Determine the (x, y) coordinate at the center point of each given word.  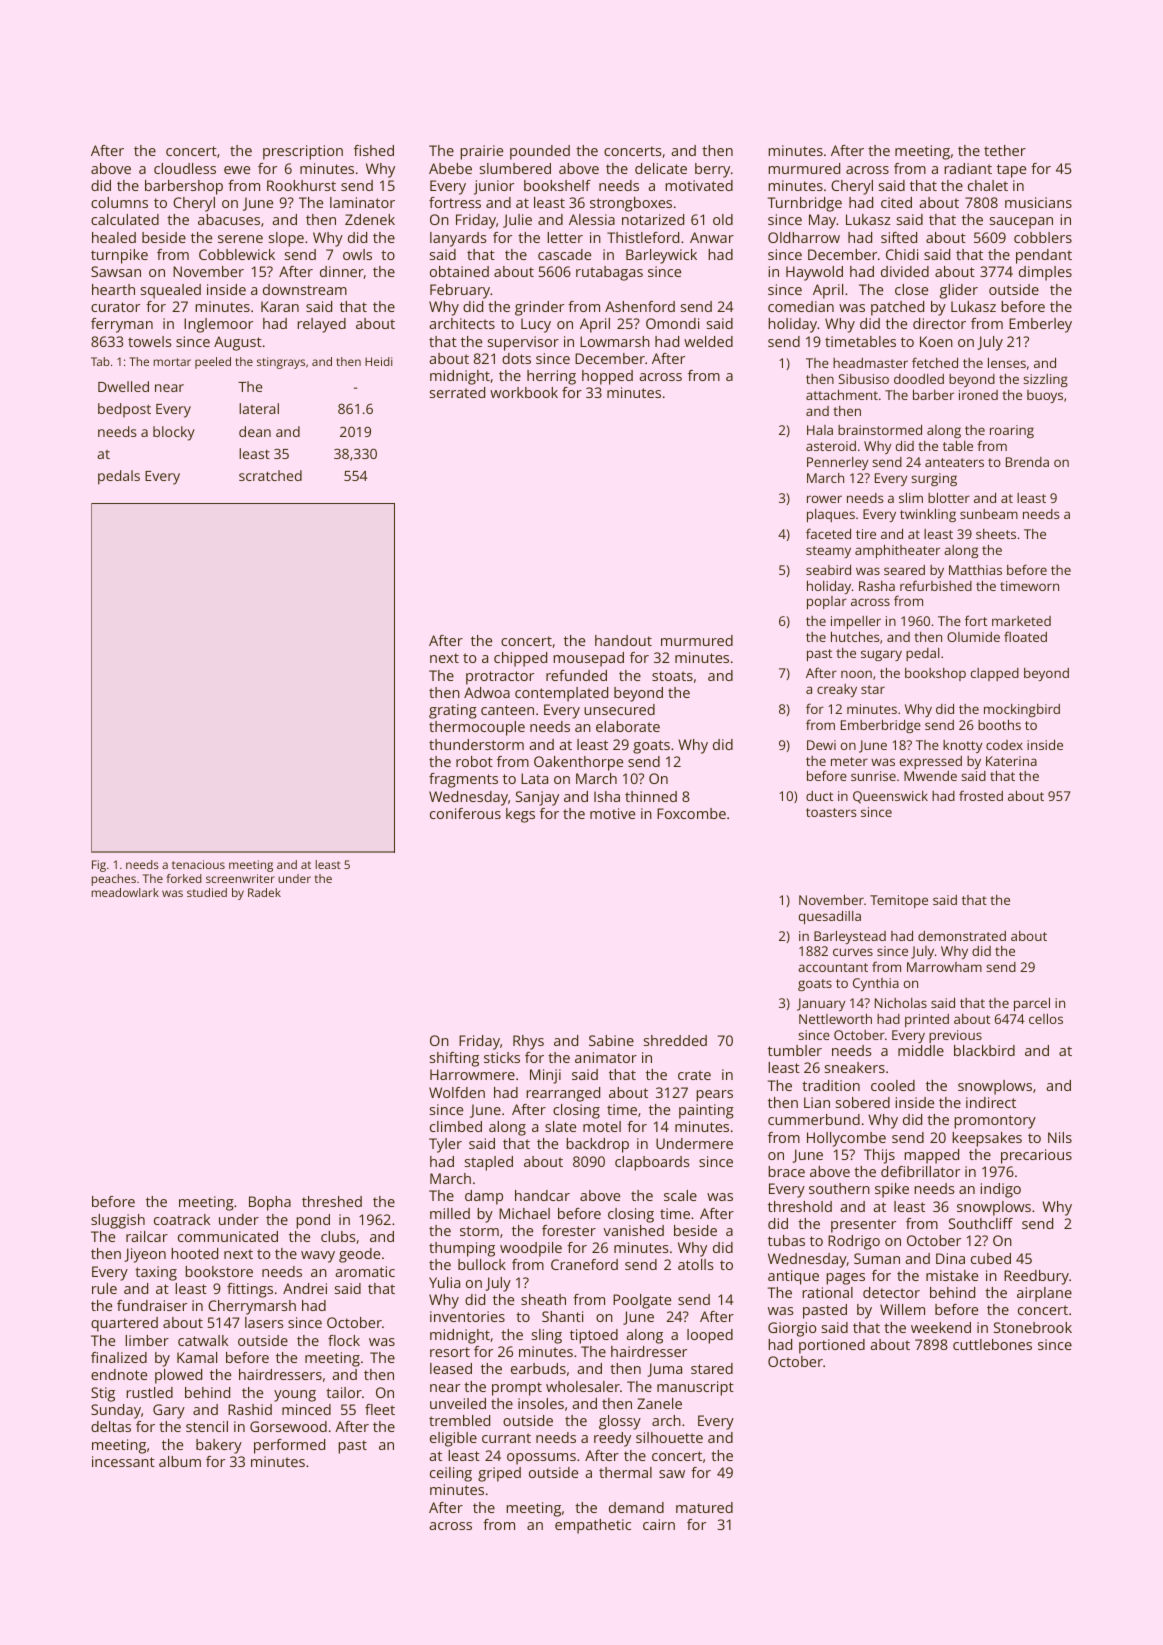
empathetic (593, 1526)
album (180, 1461)
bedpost (124, 410)
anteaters (954, 462)
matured (704, 1507)
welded (708, 341)
